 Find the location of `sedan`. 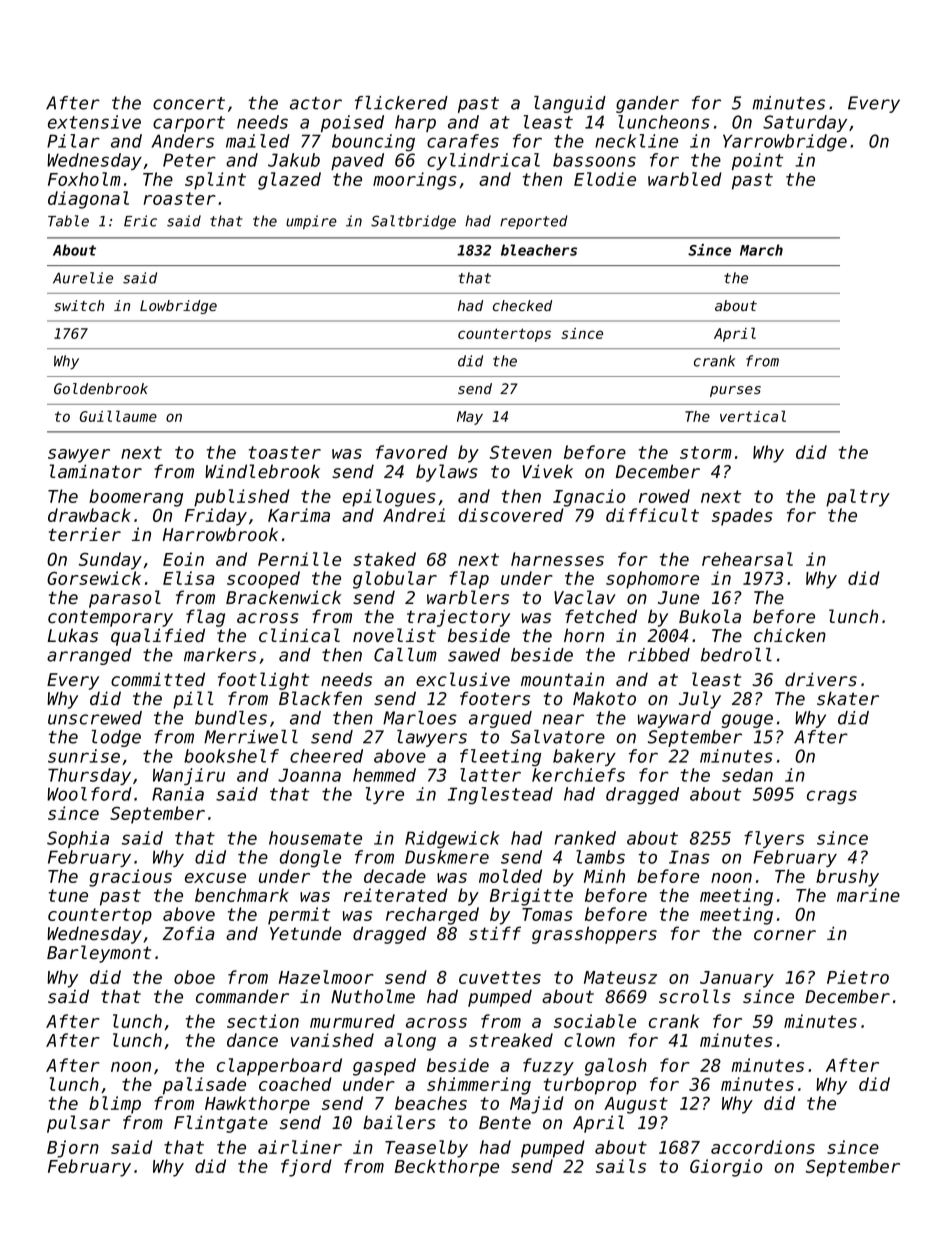

sedan is located at coordinates (747, 775).
